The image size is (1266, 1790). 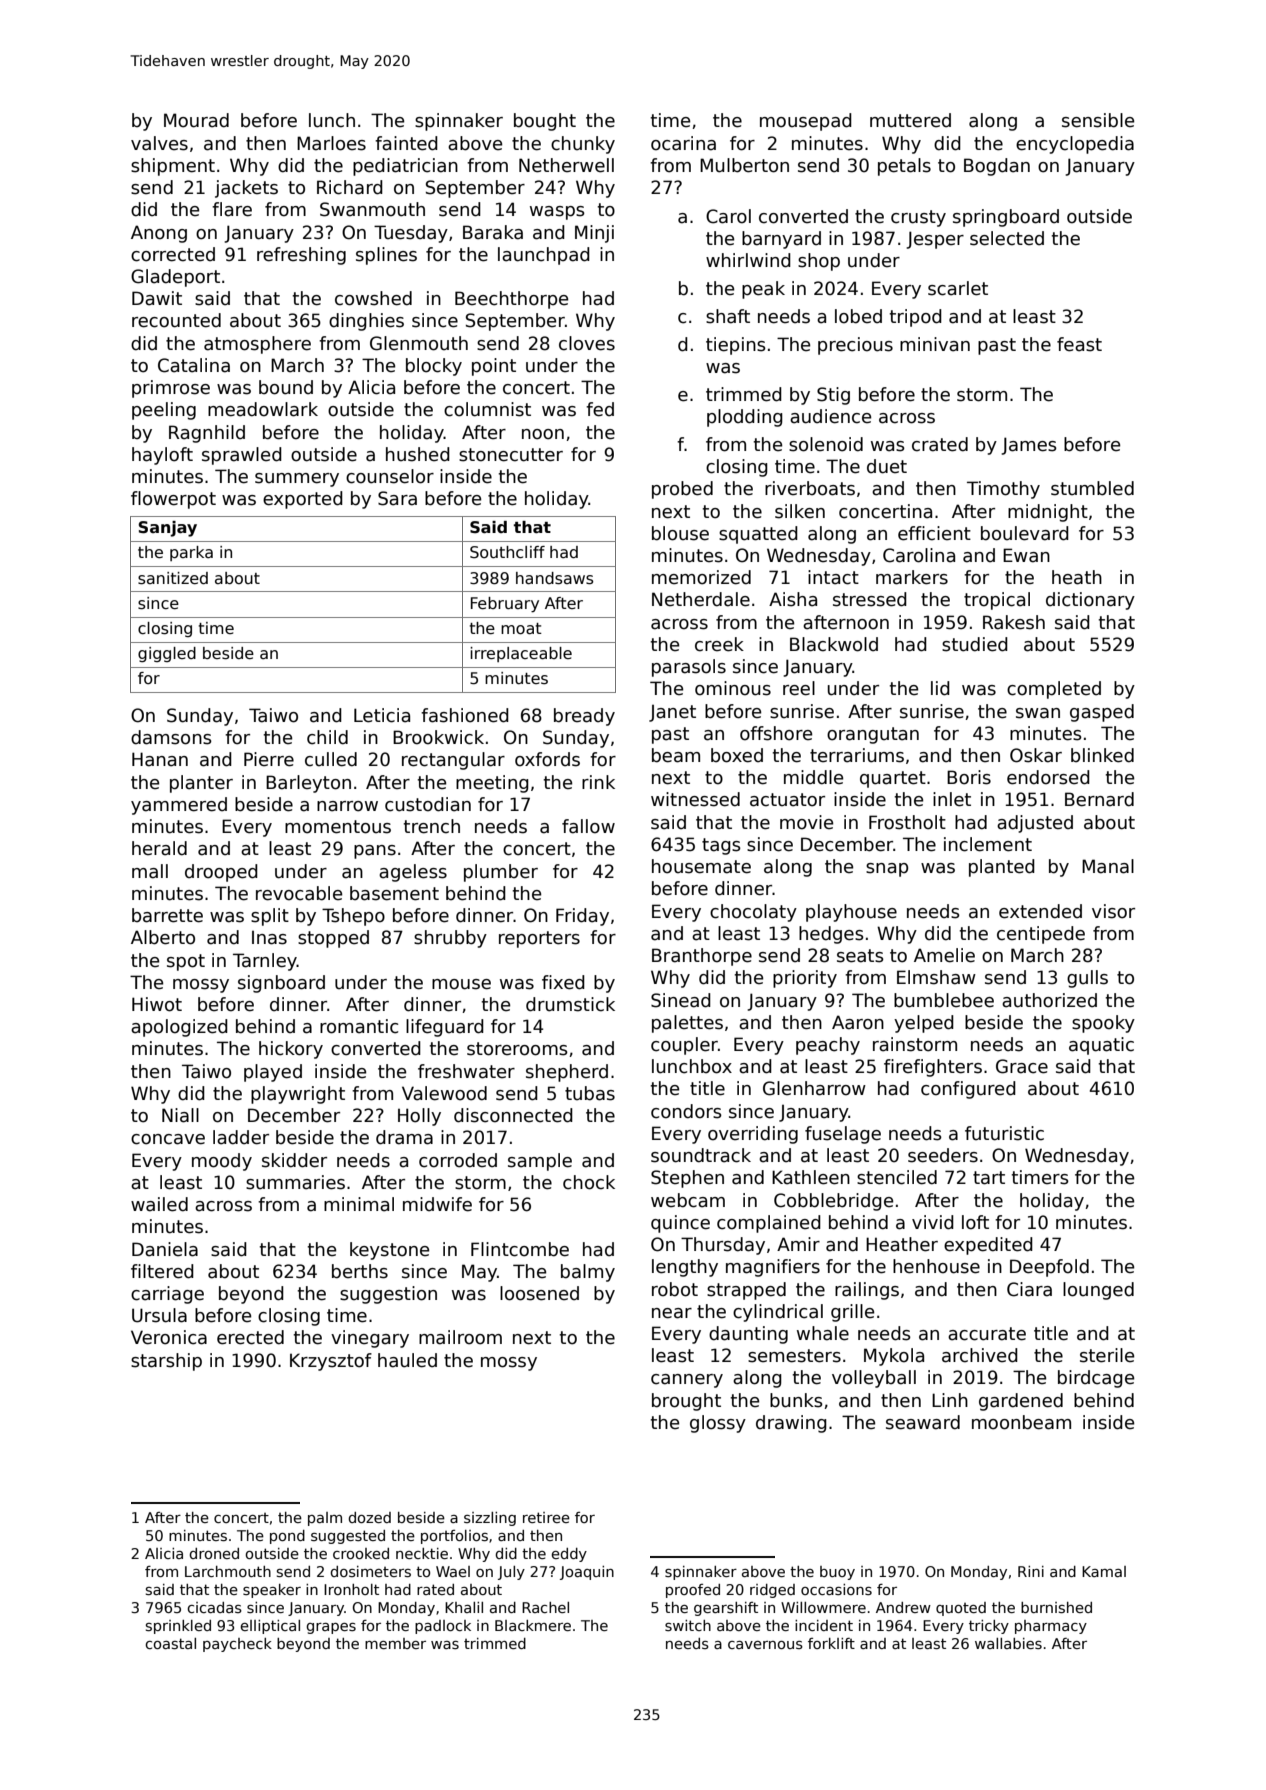 I want to click on probed, so click(x=682, y=490).
